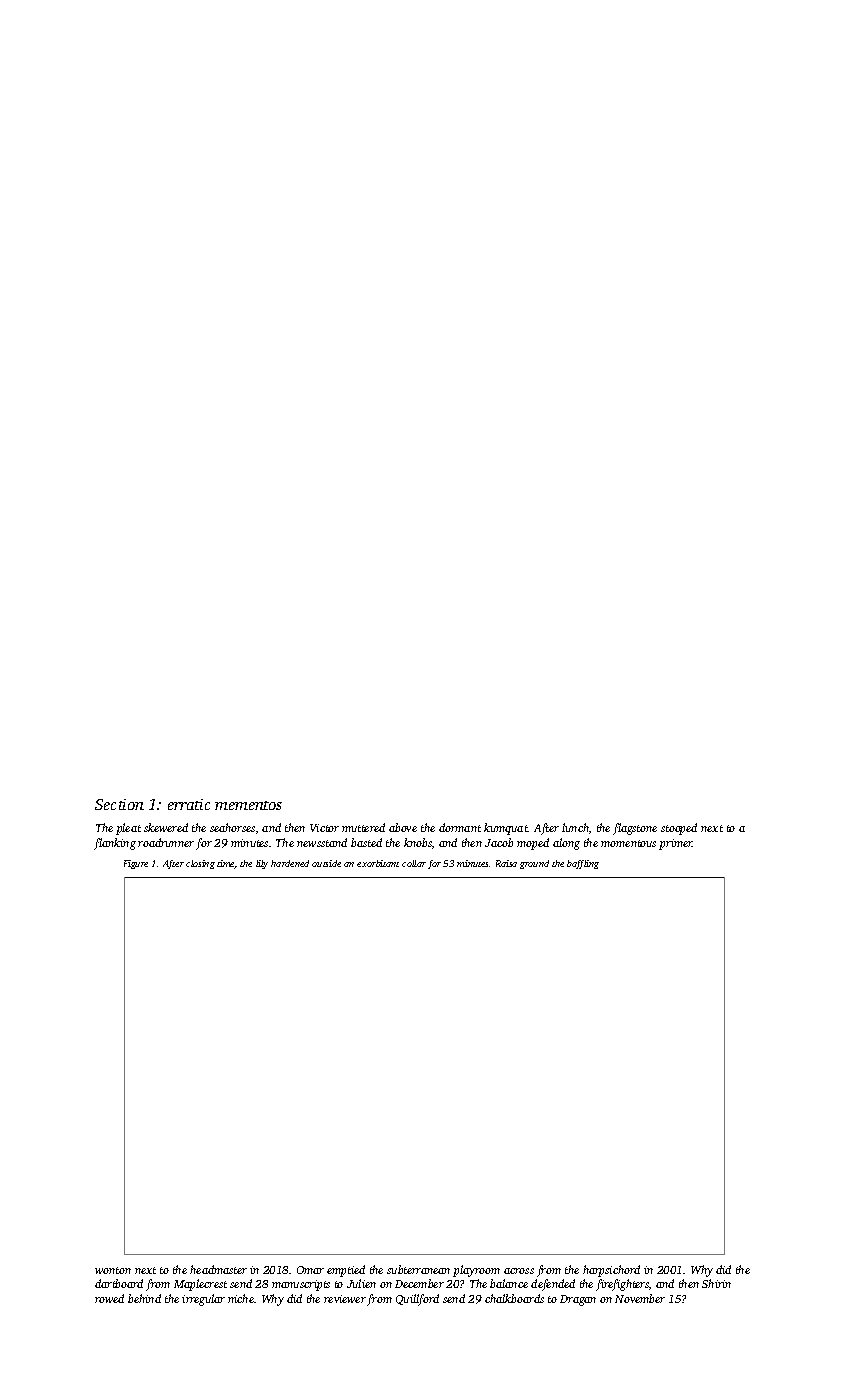 The image size is (849, 1400). Describe the element at coordinates (218, 1269) in the screenshot. I see `headmaster` at that location.
